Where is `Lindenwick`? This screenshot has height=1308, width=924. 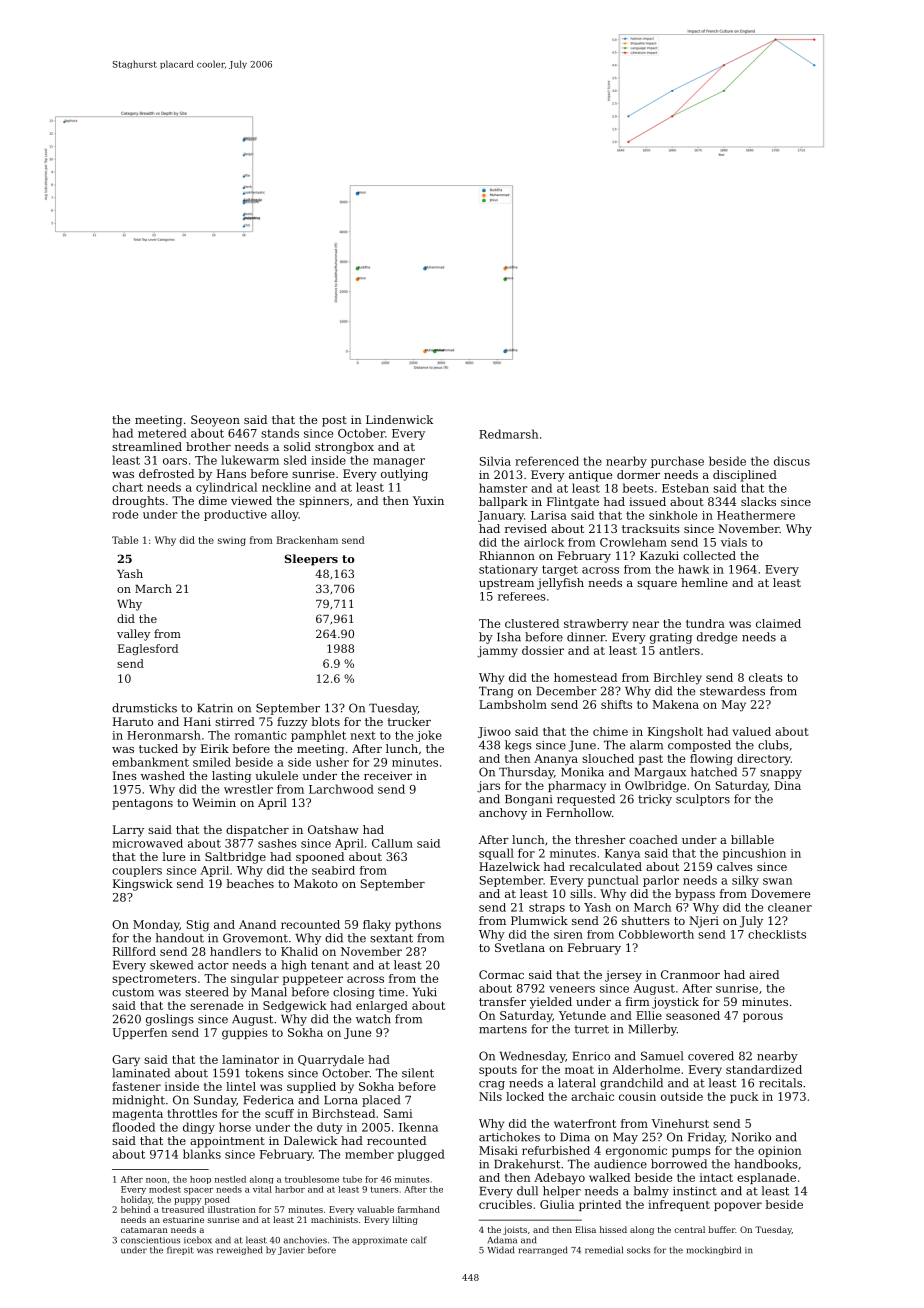
Lindenwick is located at coordinates (399, 419).
